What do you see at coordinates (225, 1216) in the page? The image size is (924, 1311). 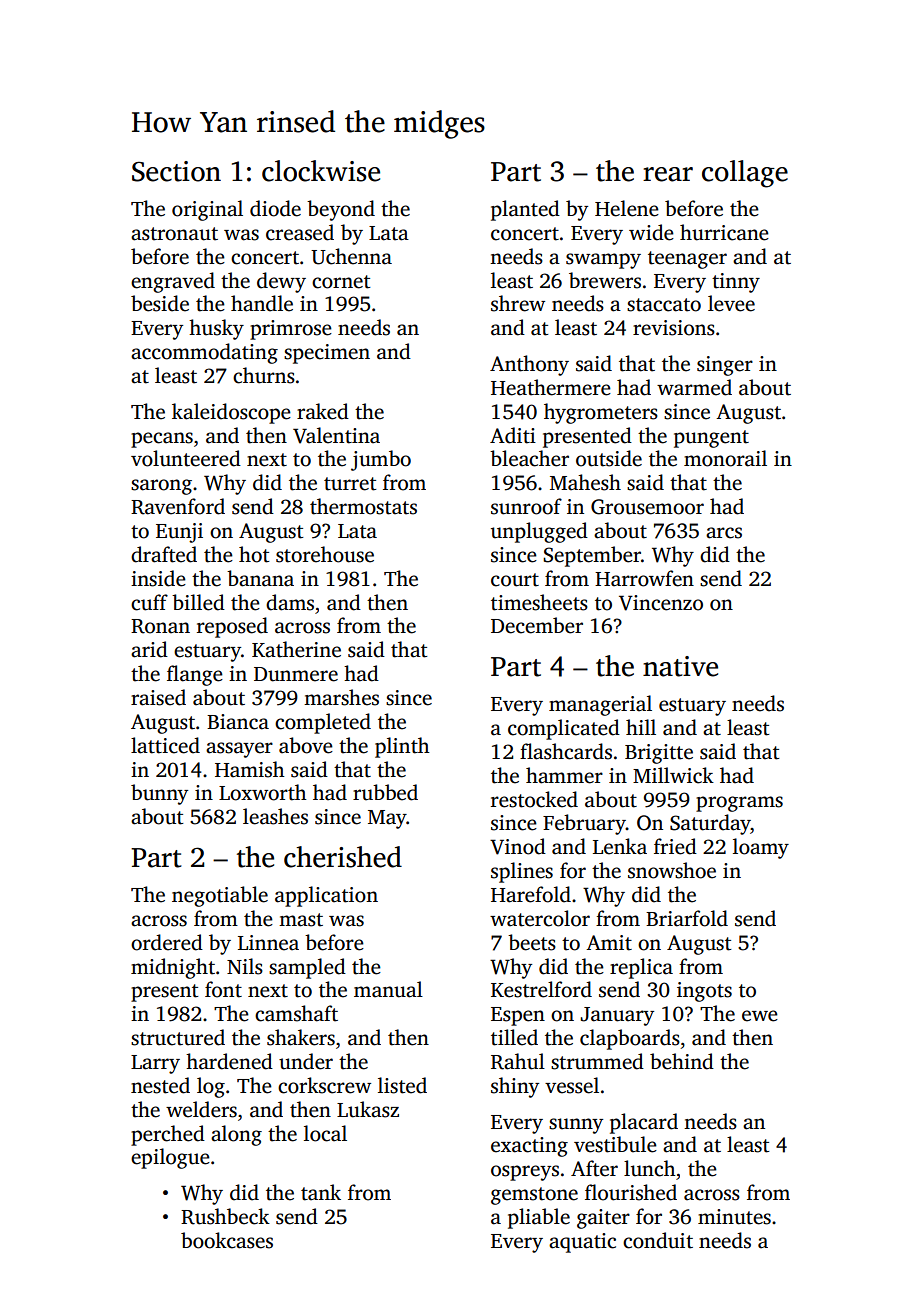 I see `Rushbeck` at bounding box center [225, 1216].
